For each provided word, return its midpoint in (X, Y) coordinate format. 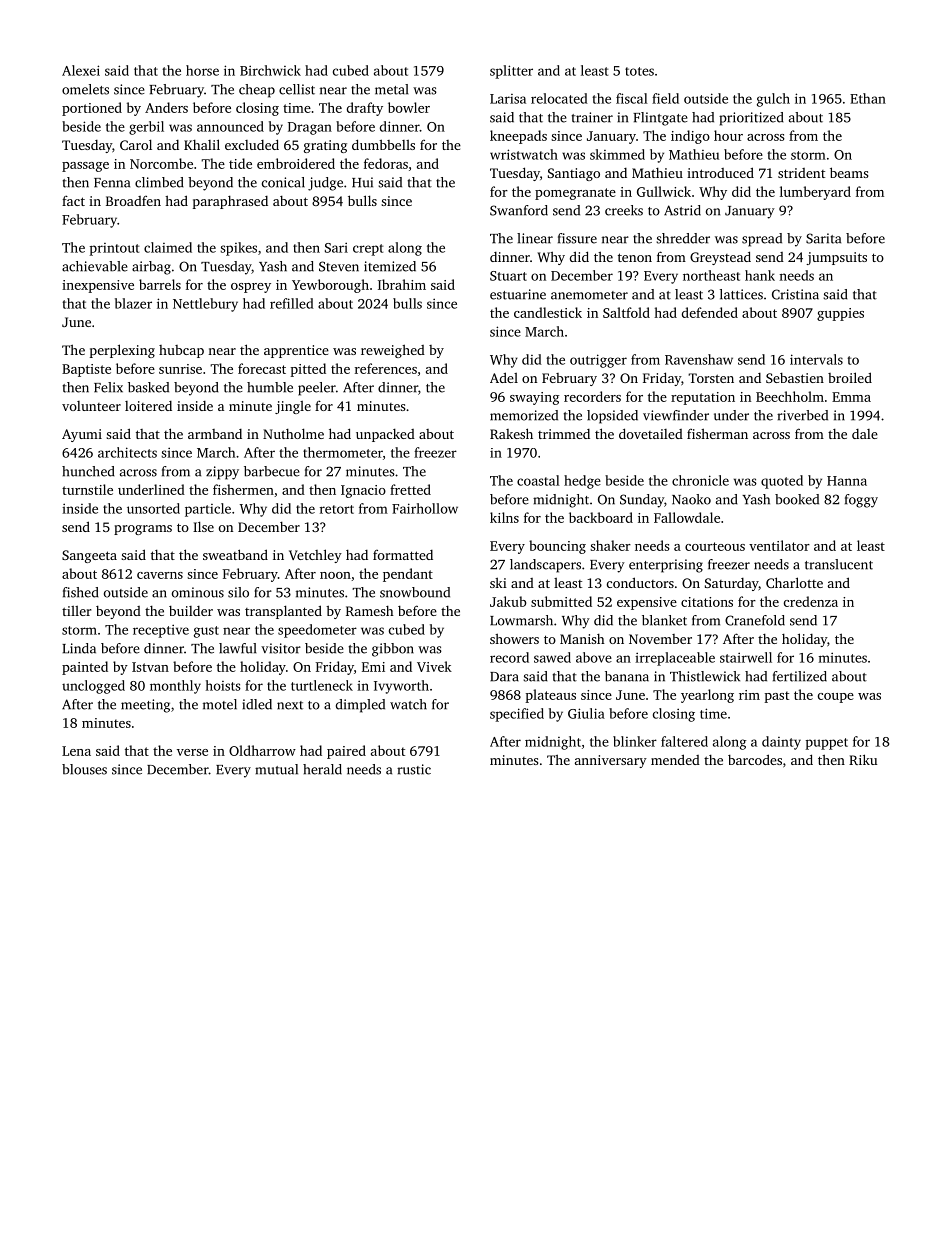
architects (127, 452)
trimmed (564, 434)
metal (392, 89)
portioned (92, 109)
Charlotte (794, 582)
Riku (863, 759)
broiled (850, 377)
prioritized (751, 119)
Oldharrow (262, 750)
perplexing (122, 351)
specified (517, 715)
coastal (538, 480)
